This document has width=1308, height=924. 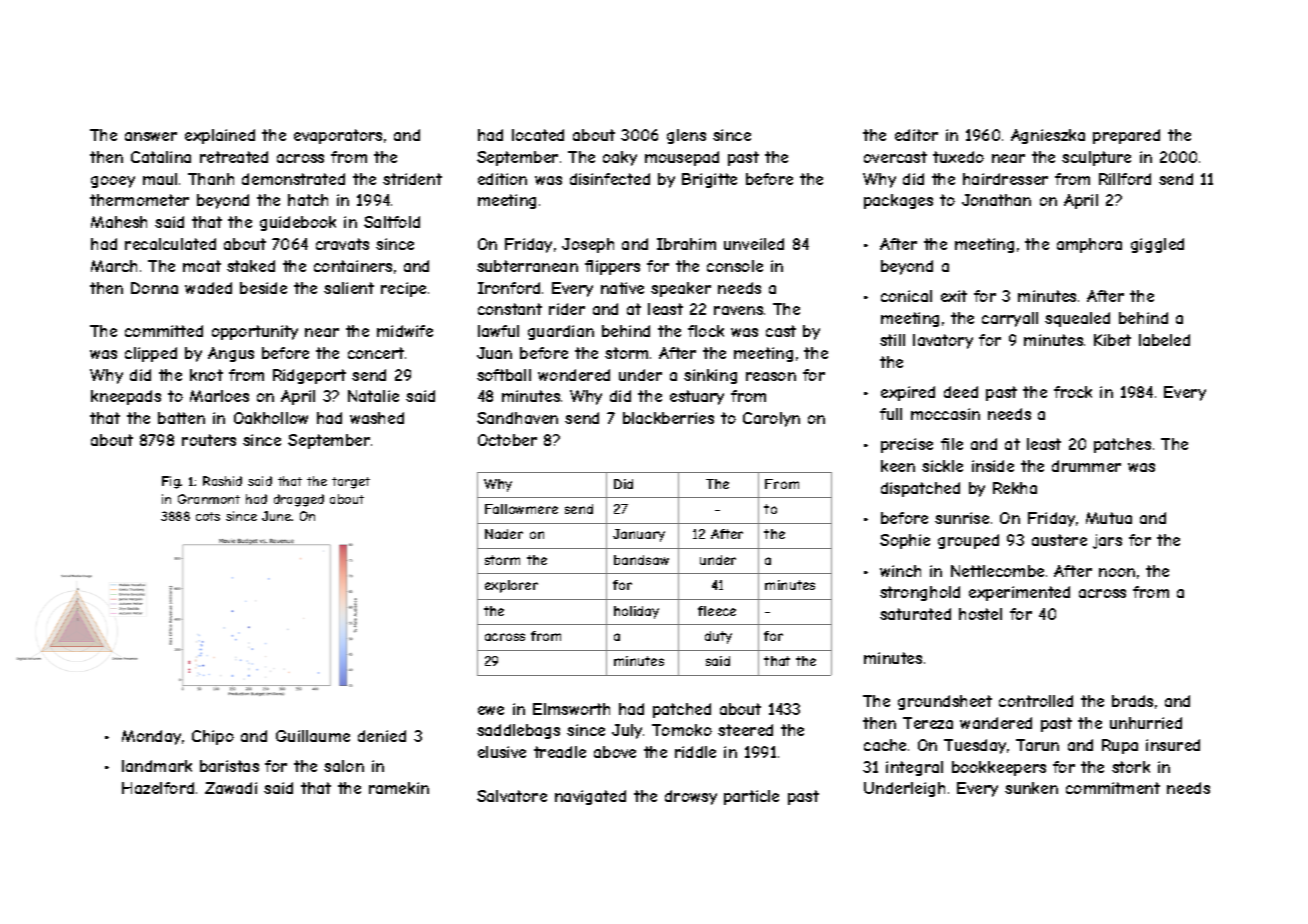 I want to click on particle, so click(x=751, y=797).
